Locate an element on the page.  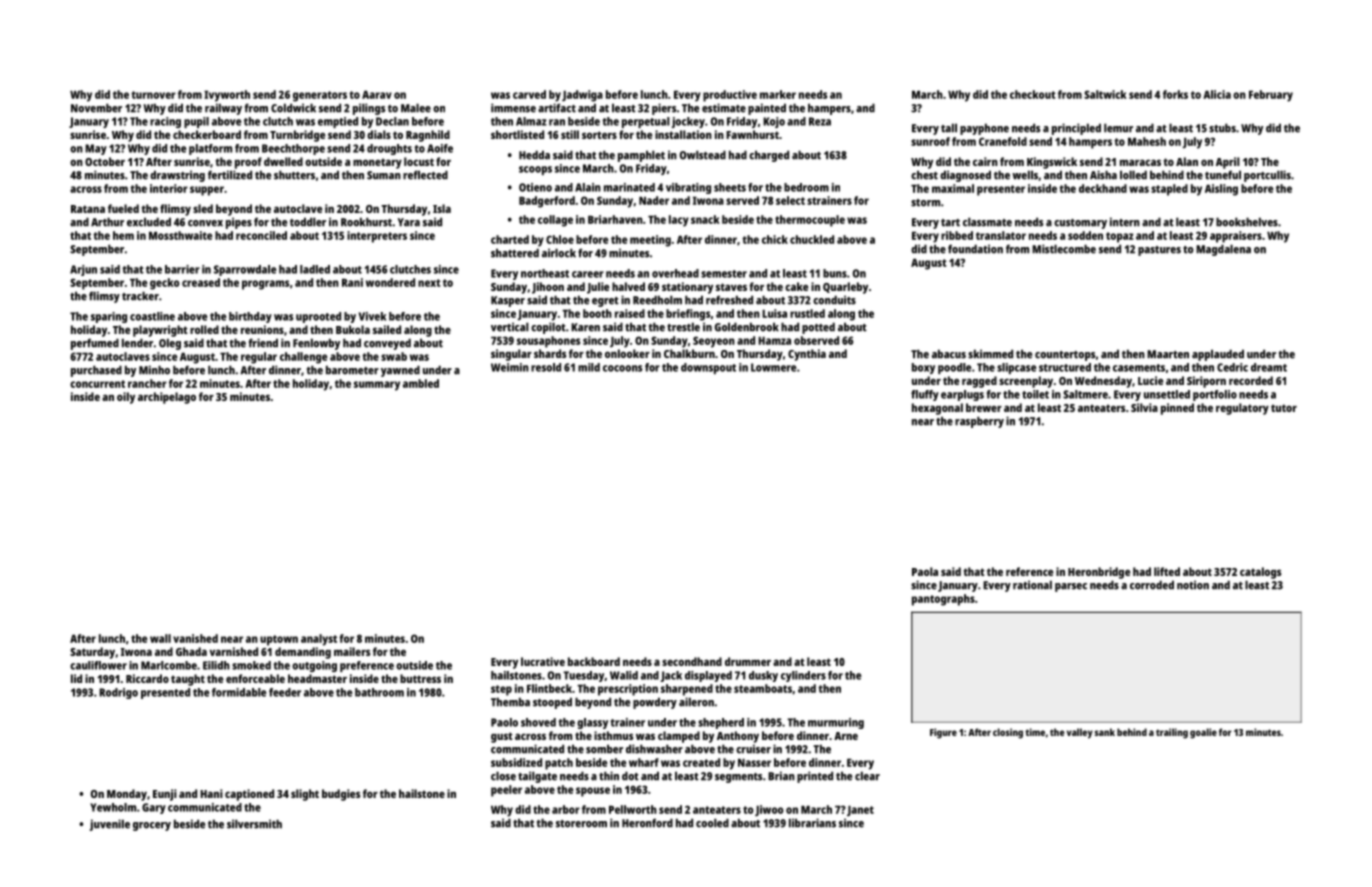
lifted is located at coordinates (1167, 571).
